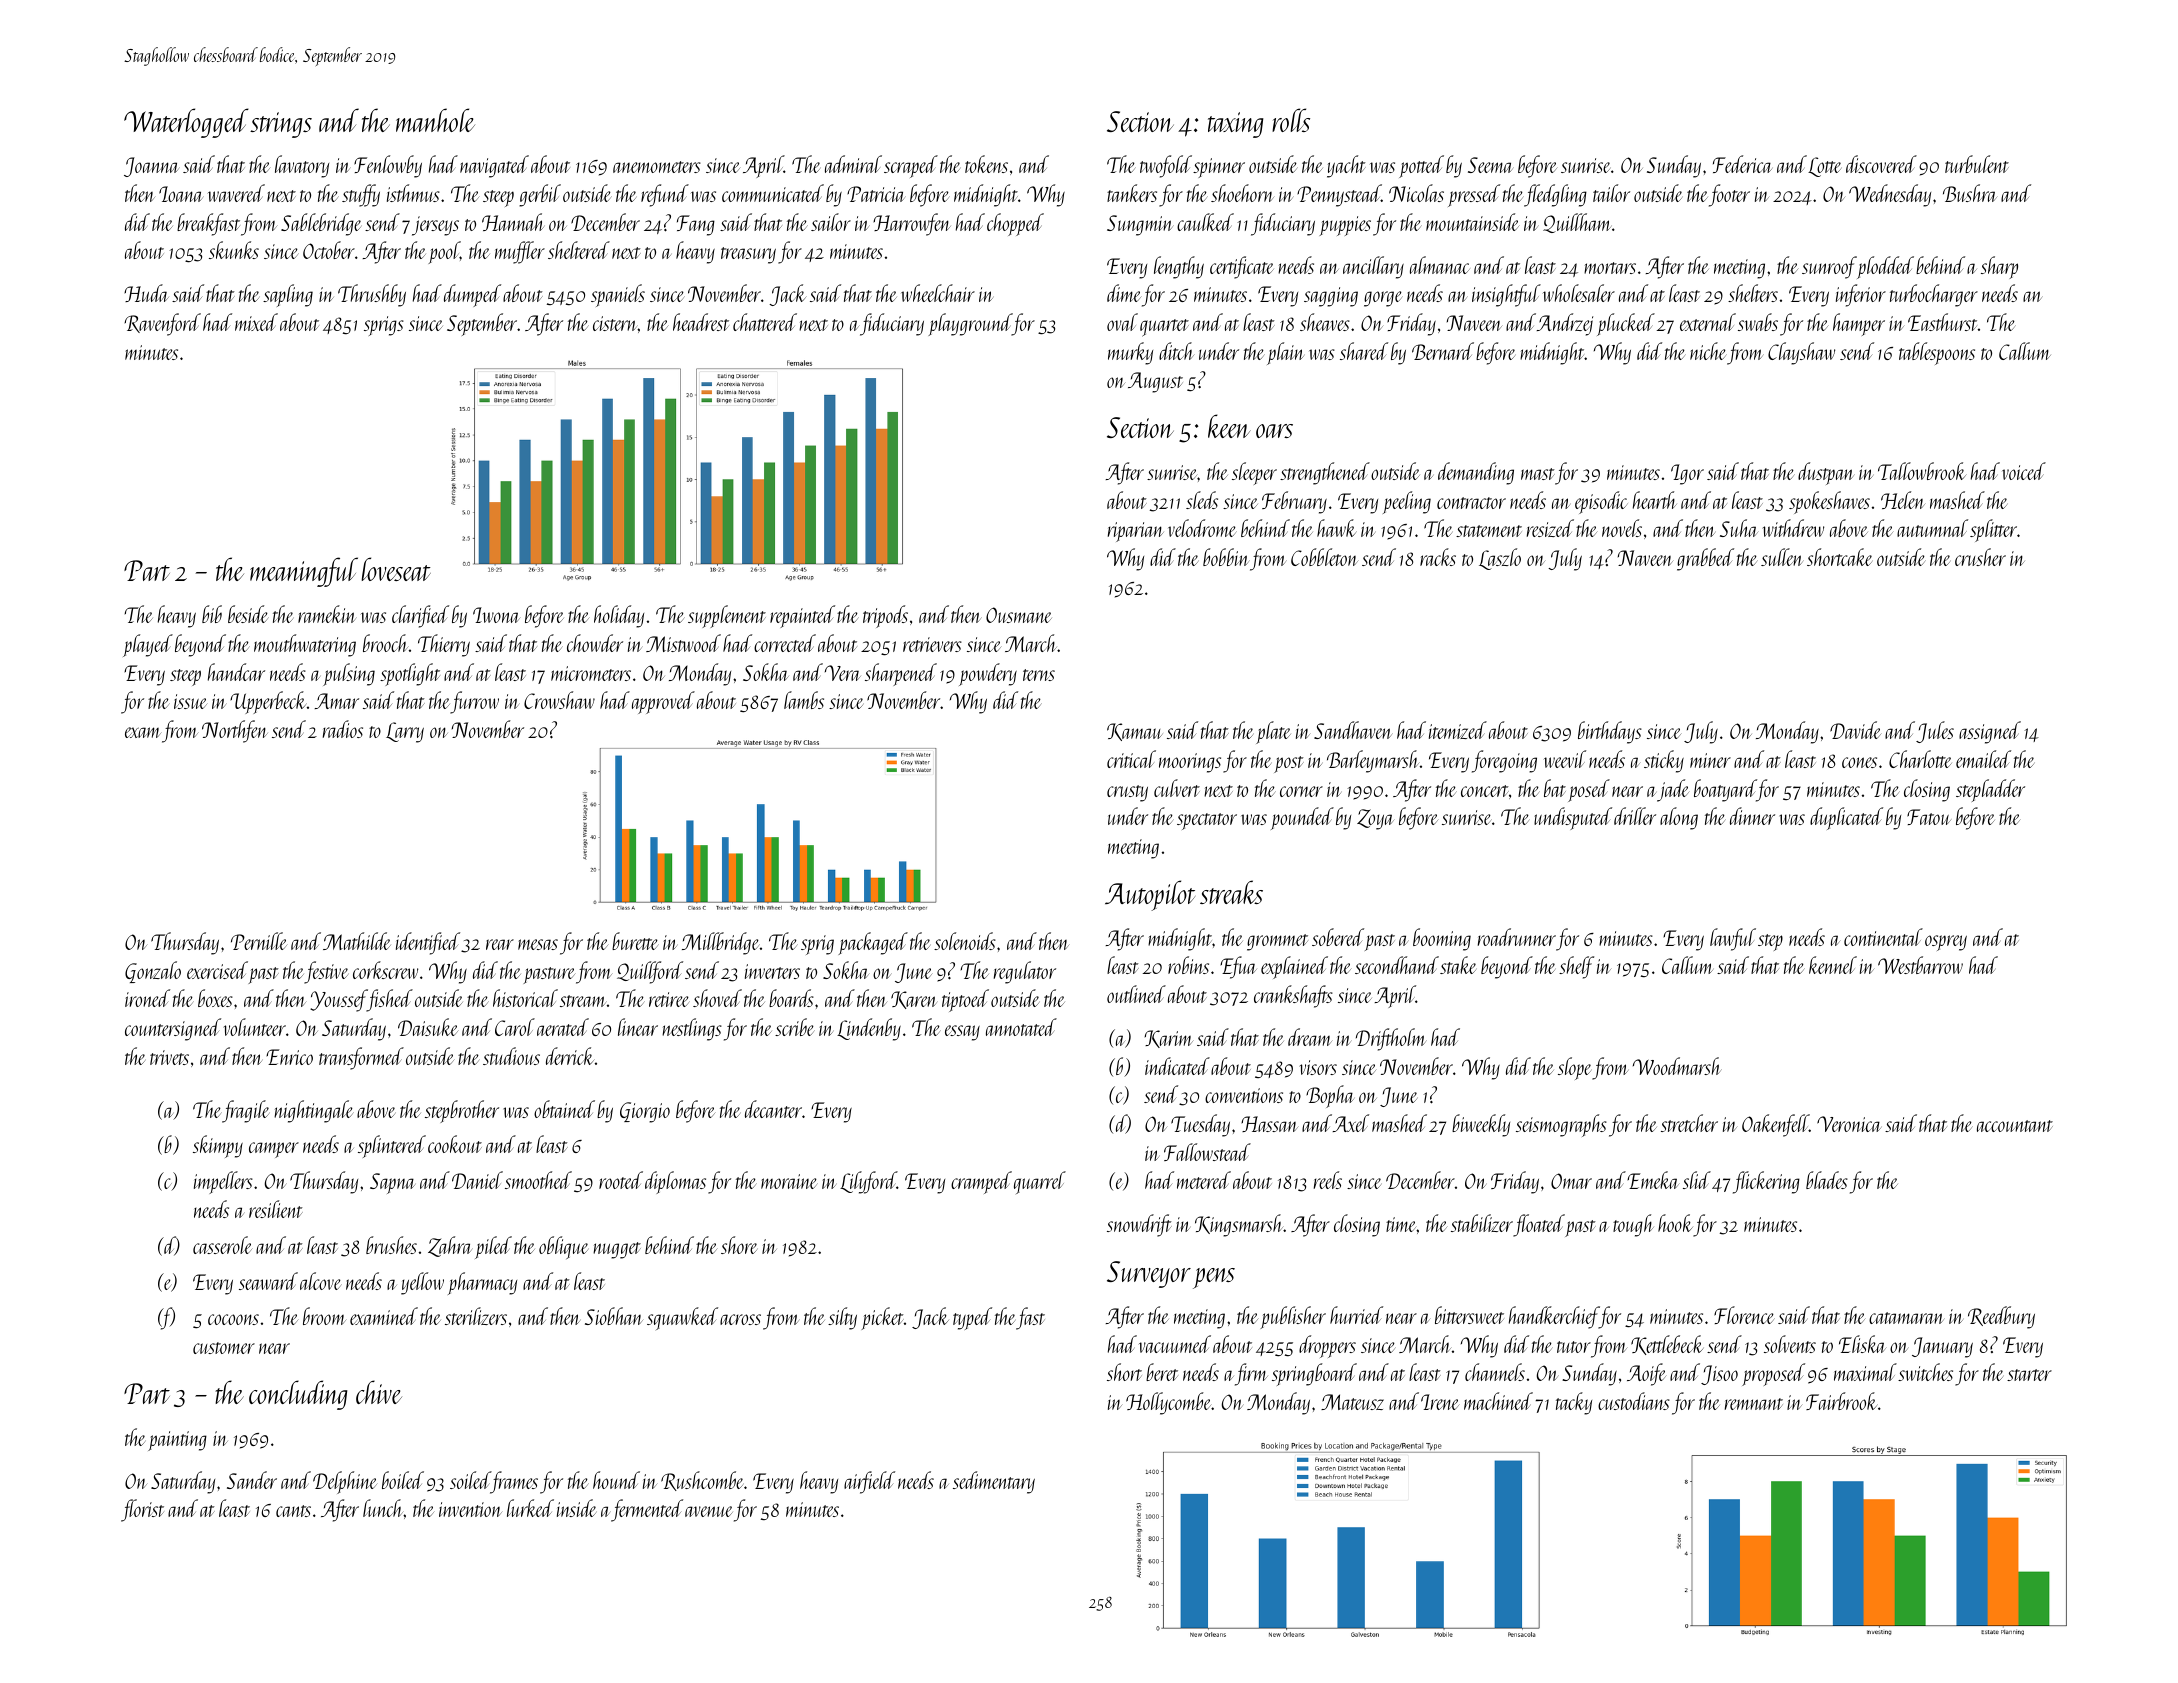 This page has height=1683, width=2178. I want to click on manhole, so click(435, 120).
